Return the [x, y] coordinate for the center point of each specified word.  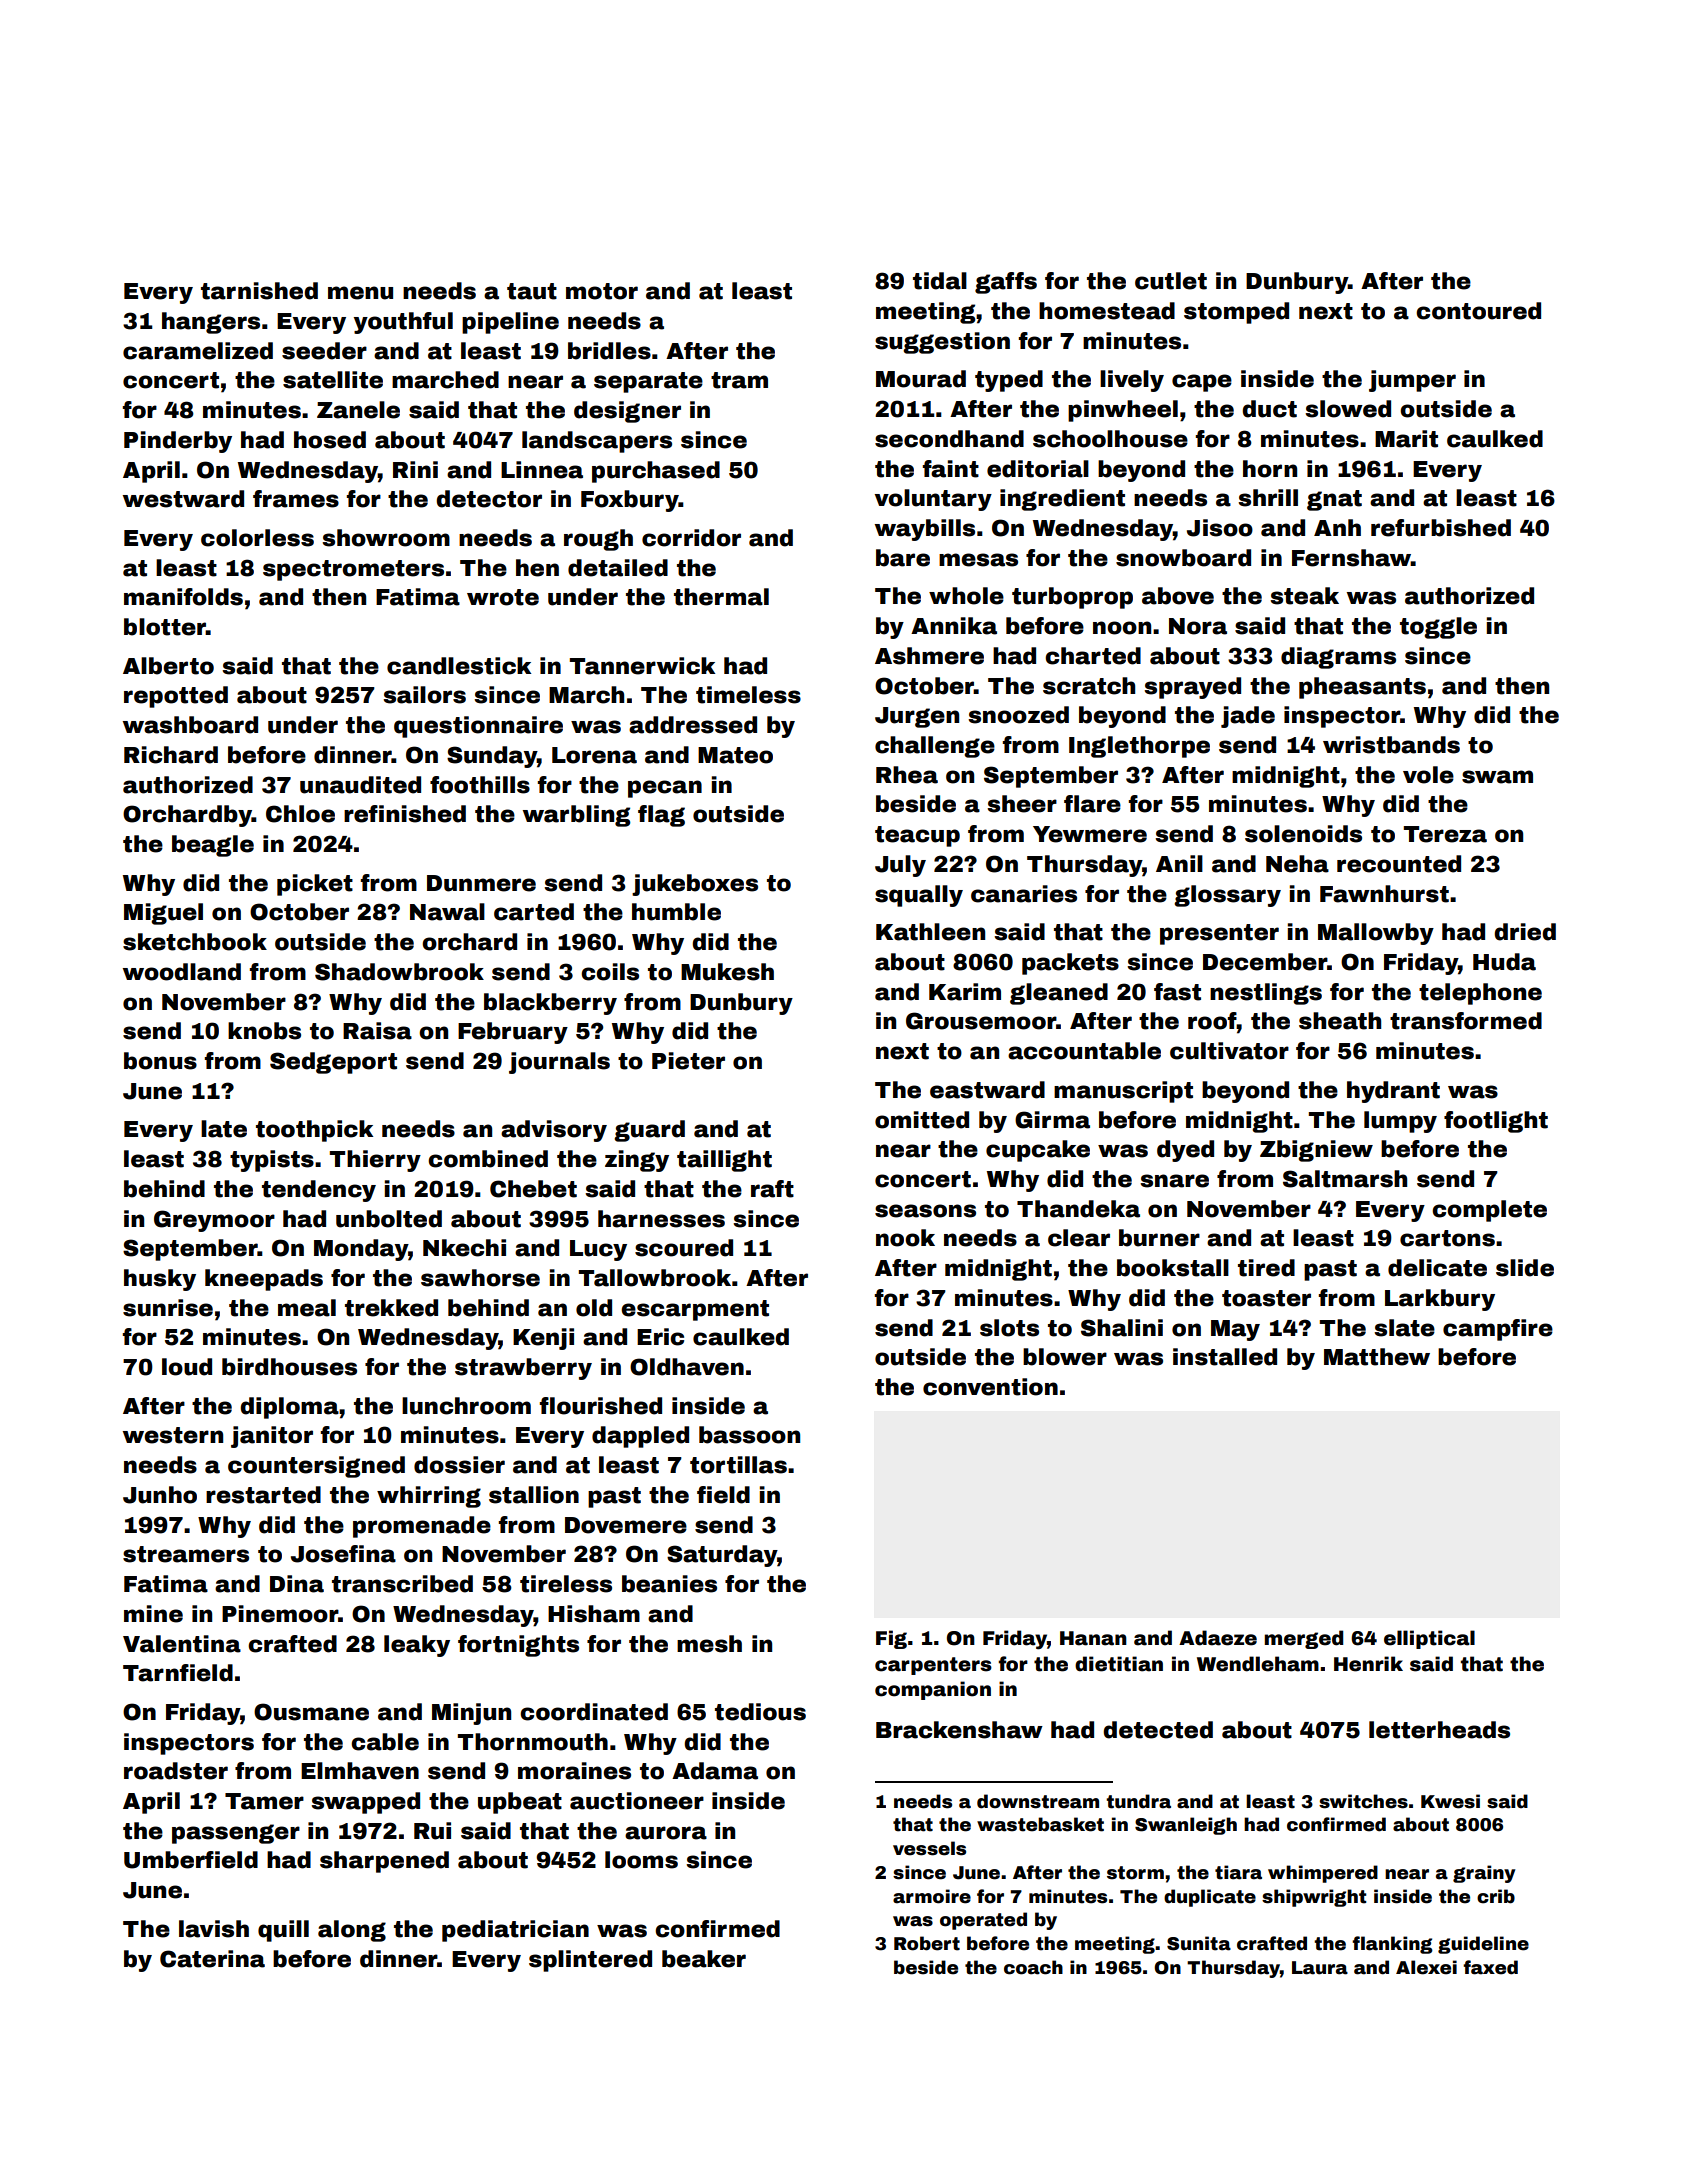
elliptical [1429, 1639]
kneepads [264, 1280]
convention [990, 1387]
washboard [190, 725]
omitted [922, 1120]
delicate [1437, 1268]
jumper [1412, 381]
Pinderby [178, 442]
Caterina [212, 1959]
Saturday [722, 1556]
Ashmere [929, 656]
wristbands [1391, 745]
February [513, 1033]
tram [739, 380]
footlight [1496, 1122]
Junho [160, 1495]
